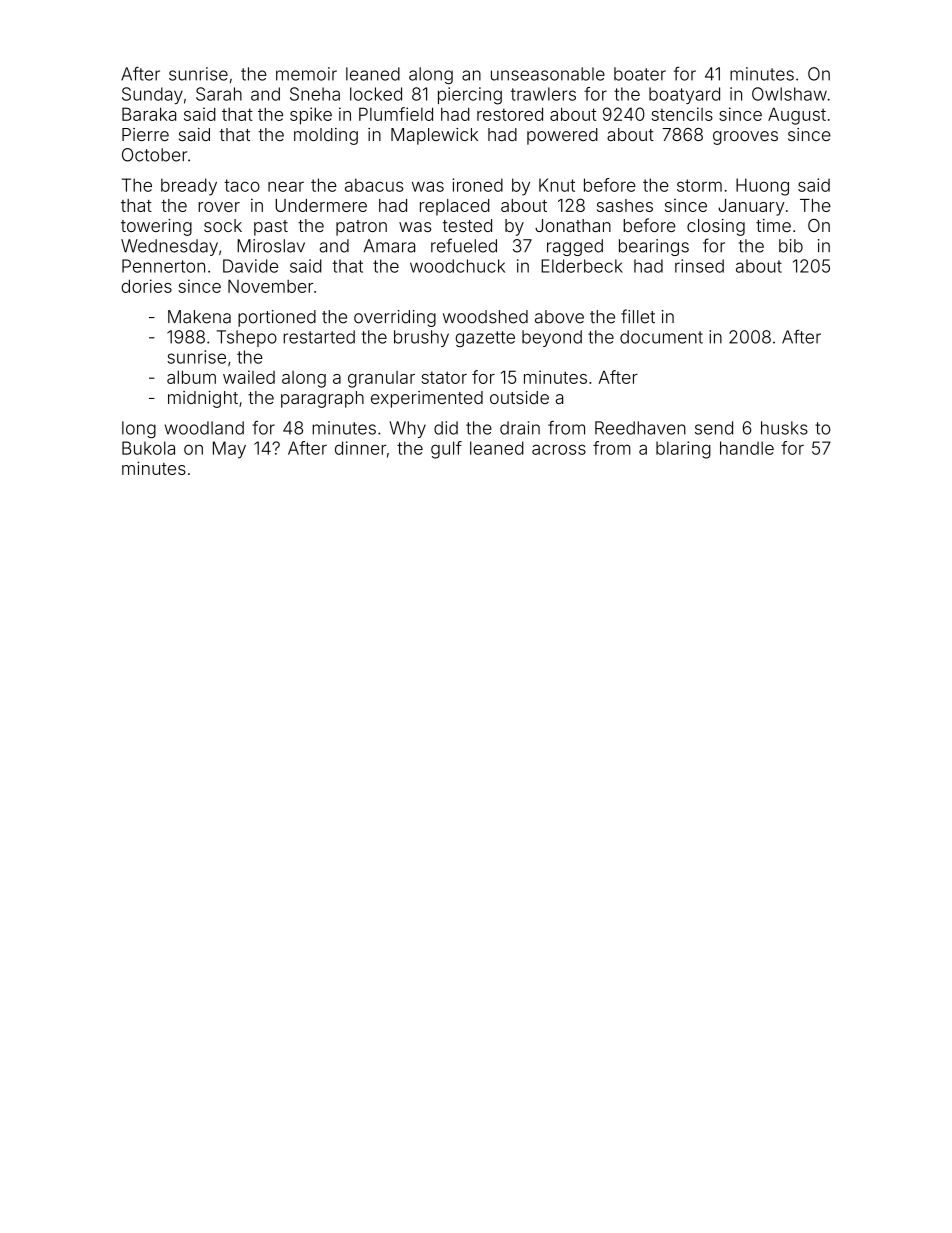 This screenshot has width=952, height=1233. I want to click on document, so click(661, 337).
